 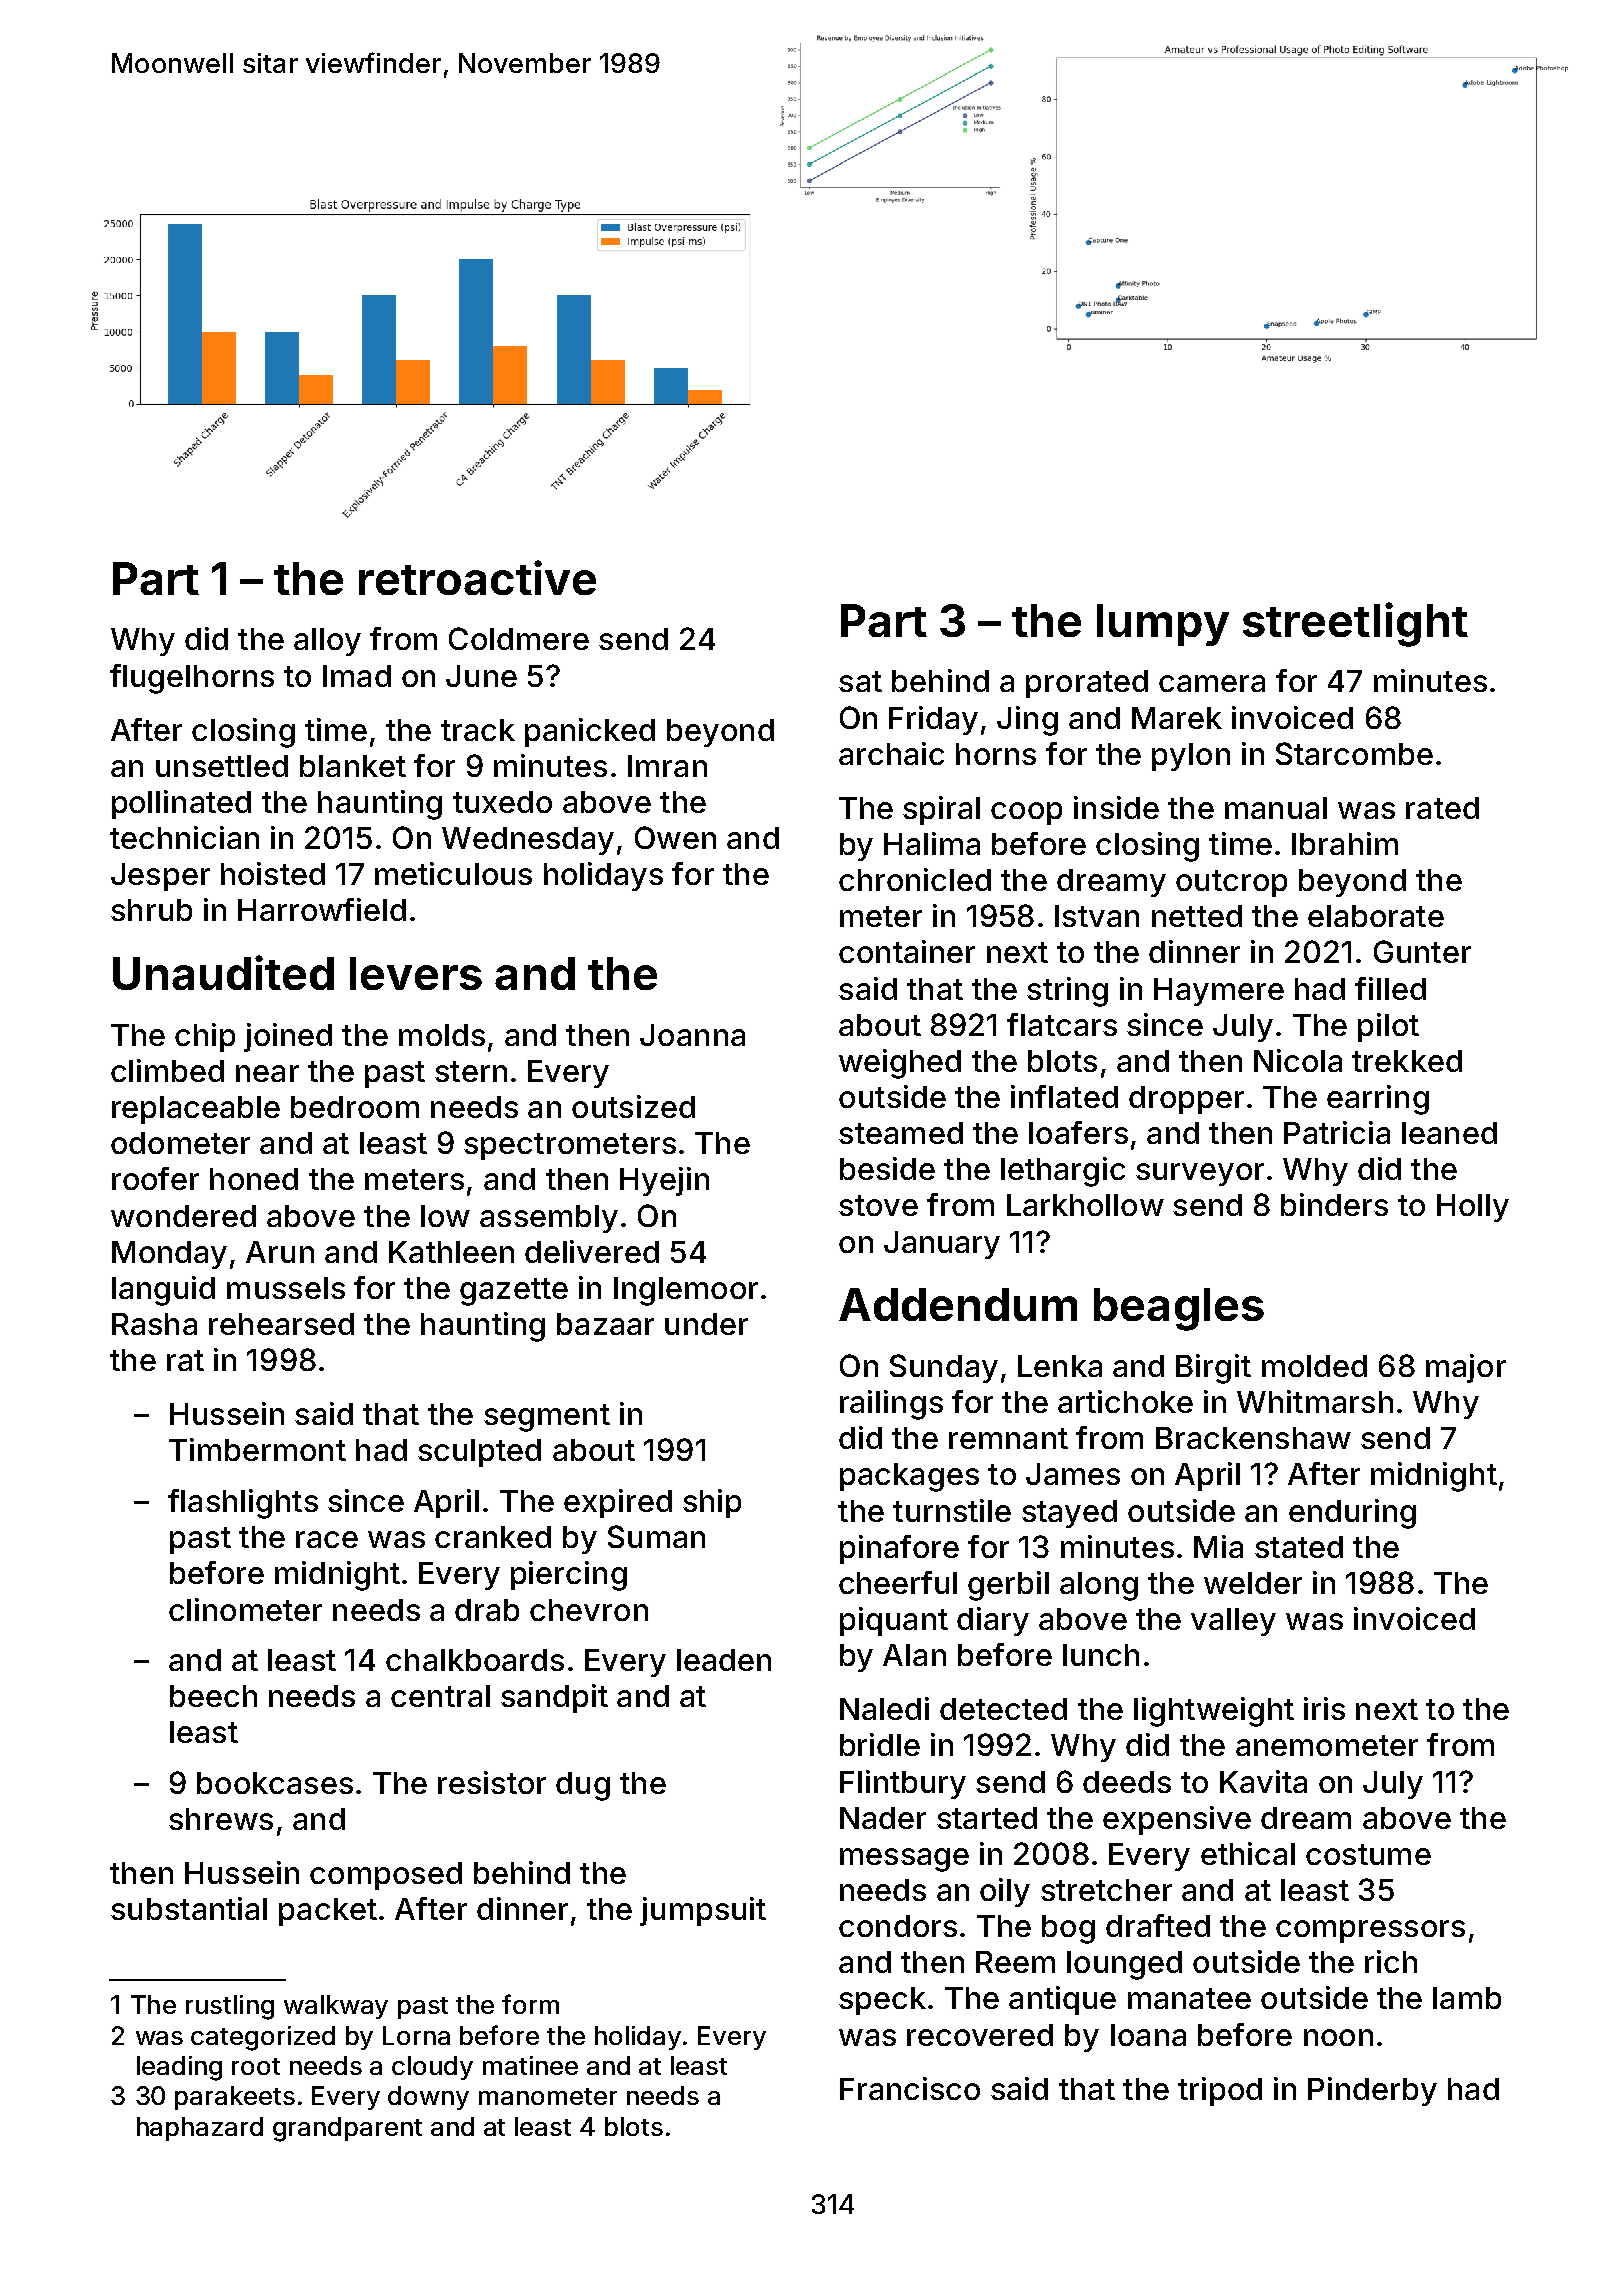 What do you see at coordinates (478, 730) in the screenshot?
I see `track` at bounding box center [478, 730].
